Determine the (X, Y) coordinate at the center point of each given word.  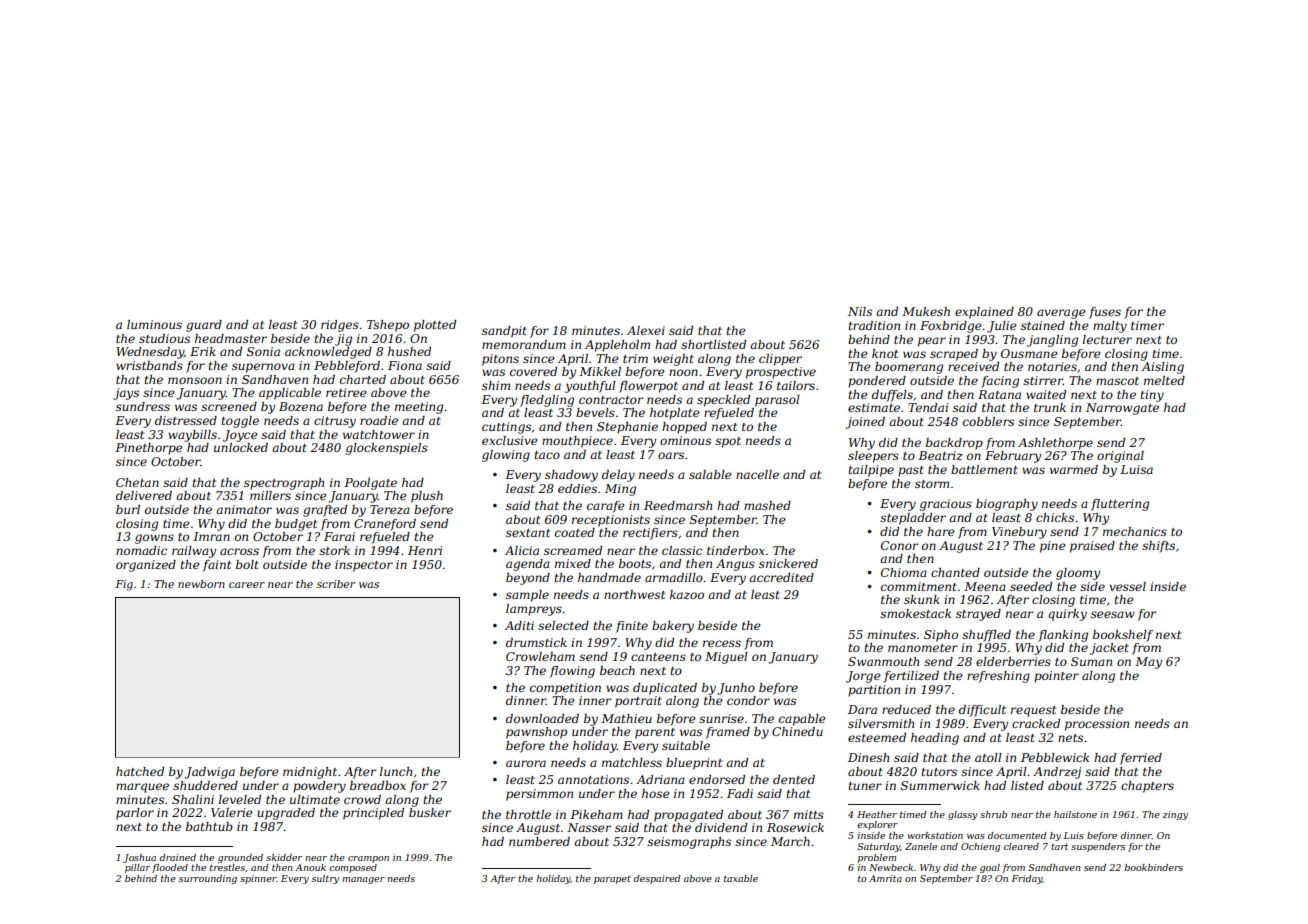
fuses (1105, 313)
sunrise (721, 718)
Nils (860, 311)
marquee (142, 788)
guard (204, 326)
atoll (988, 757)
